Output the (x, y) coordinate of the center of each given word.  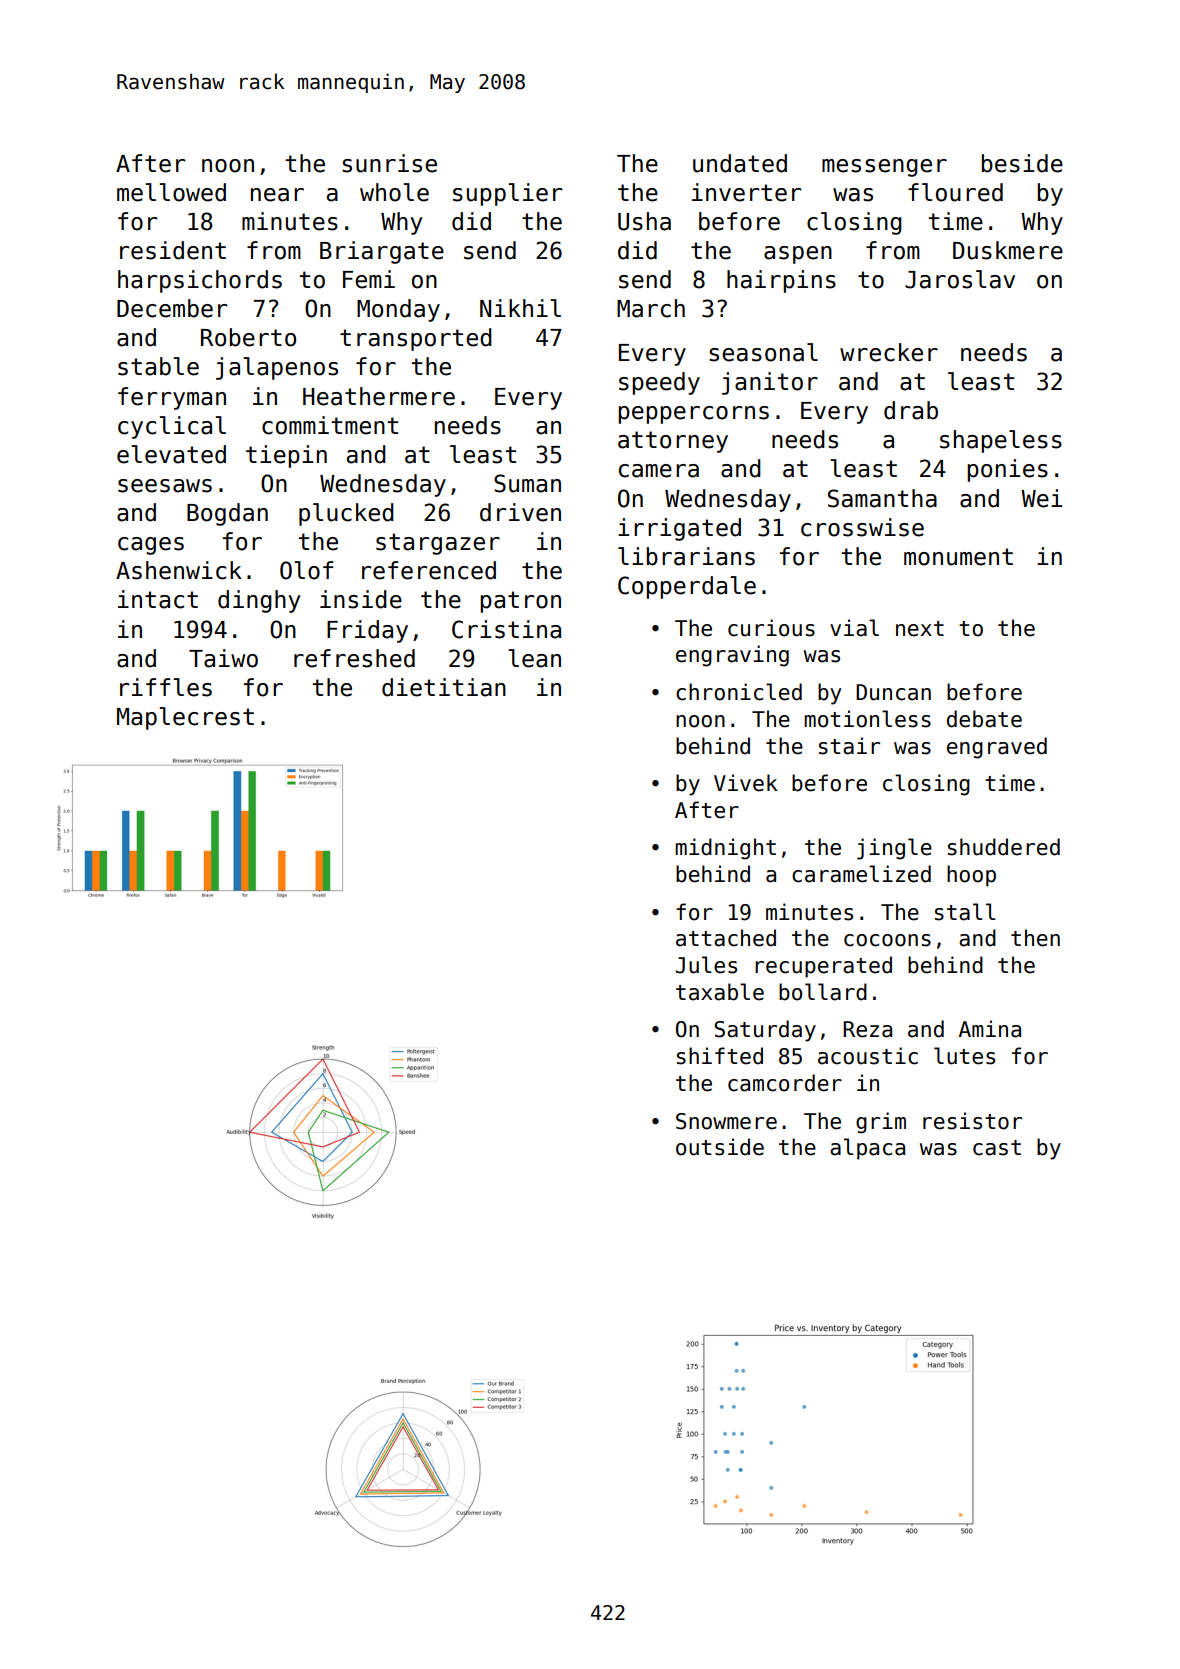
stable (158, 366)
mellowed (171, 192)
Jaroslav (960, 279)
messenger (884, 168)
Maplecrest (185, 718)
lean (534, 658)
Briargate (382, 252)
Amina (990, 1029)
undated (740, 163)
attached (726, 938)
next (920, 629)
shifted (720, 1056)
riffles (166, 687)
